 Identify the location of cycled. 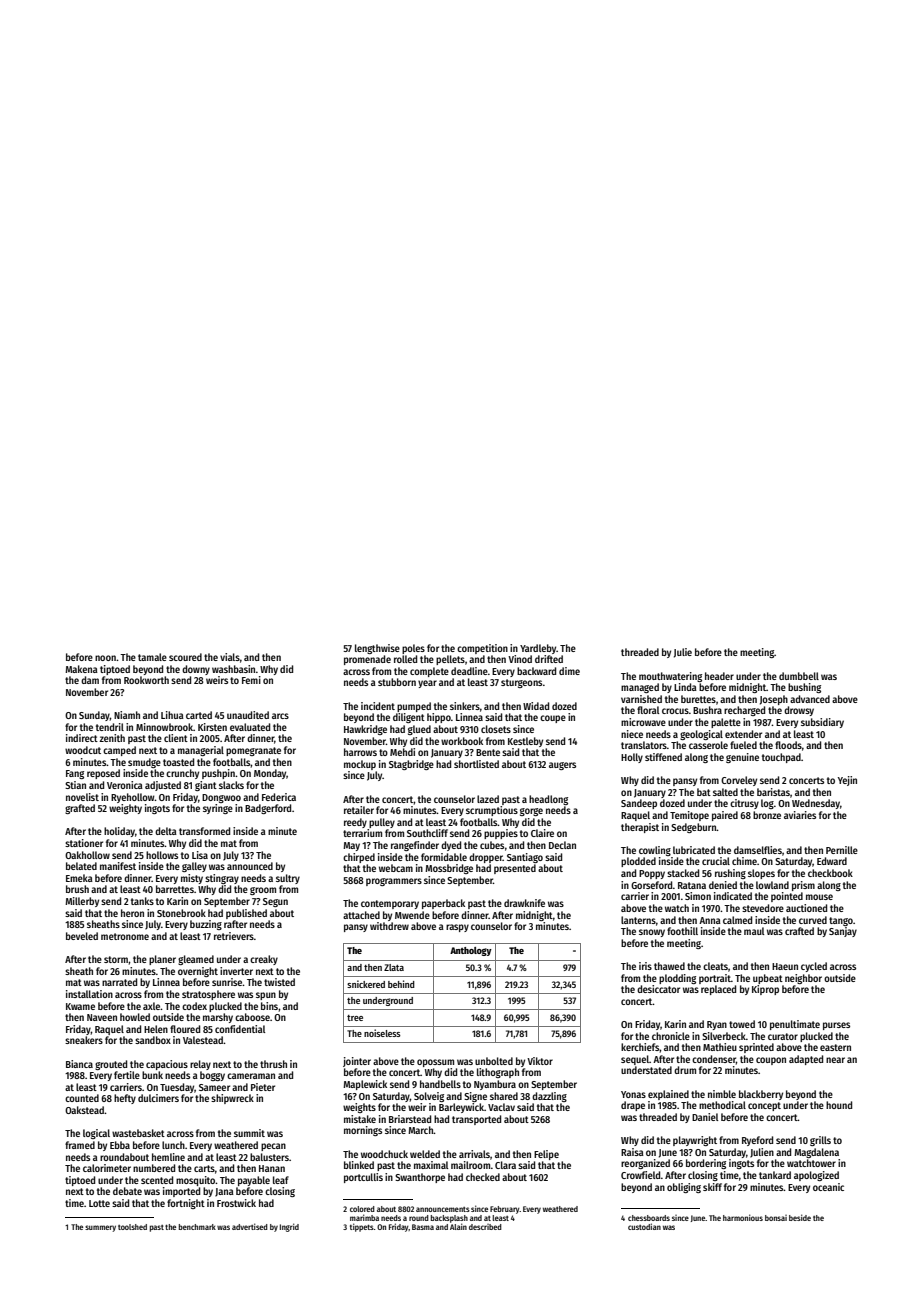
(814, 967).
